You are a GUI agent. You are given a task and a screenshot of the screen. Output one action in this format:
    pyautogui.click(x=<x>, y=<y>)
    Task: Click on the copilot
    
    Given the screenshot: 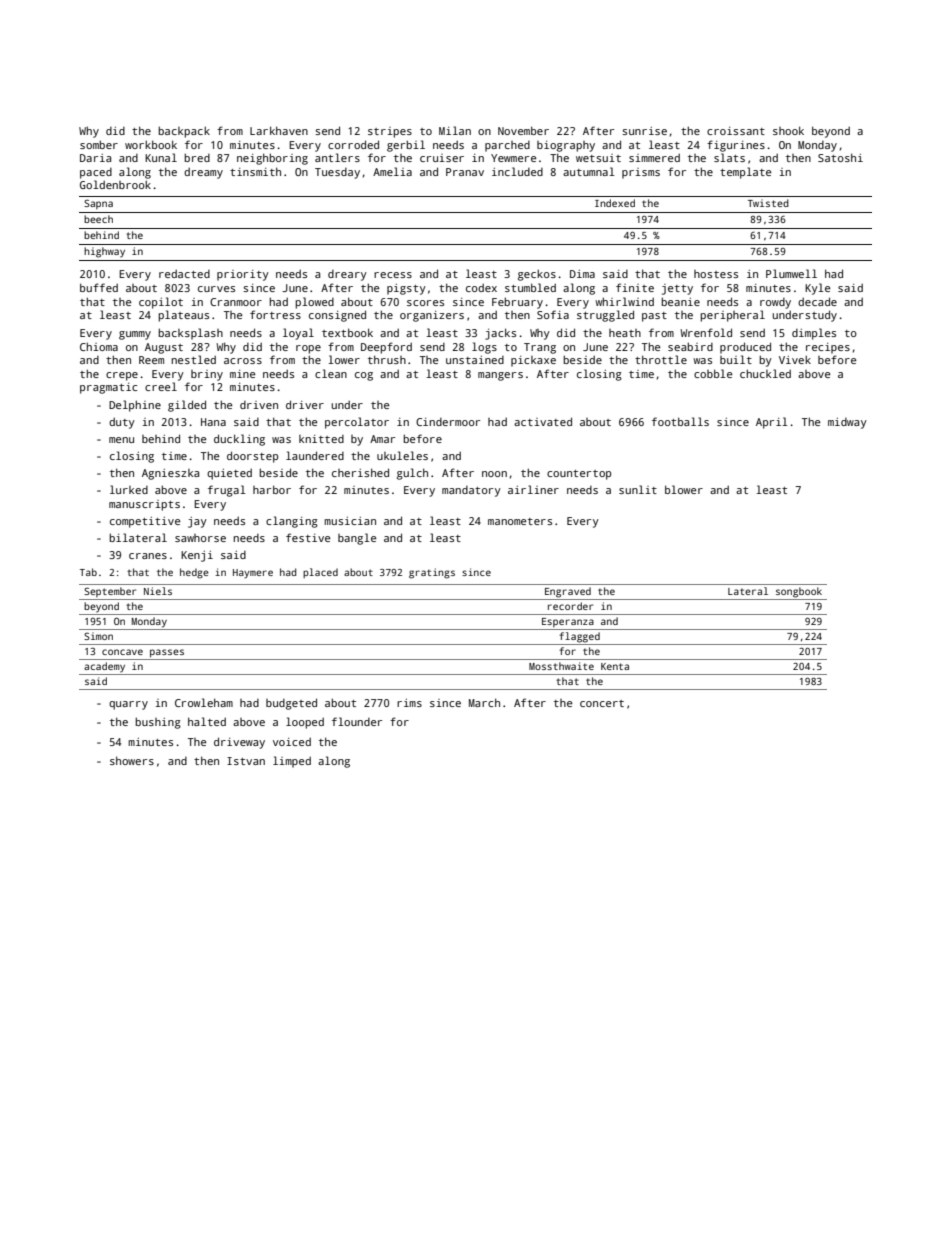 What is the action you would take?
    pyautogui.click(x=161, y=303)
